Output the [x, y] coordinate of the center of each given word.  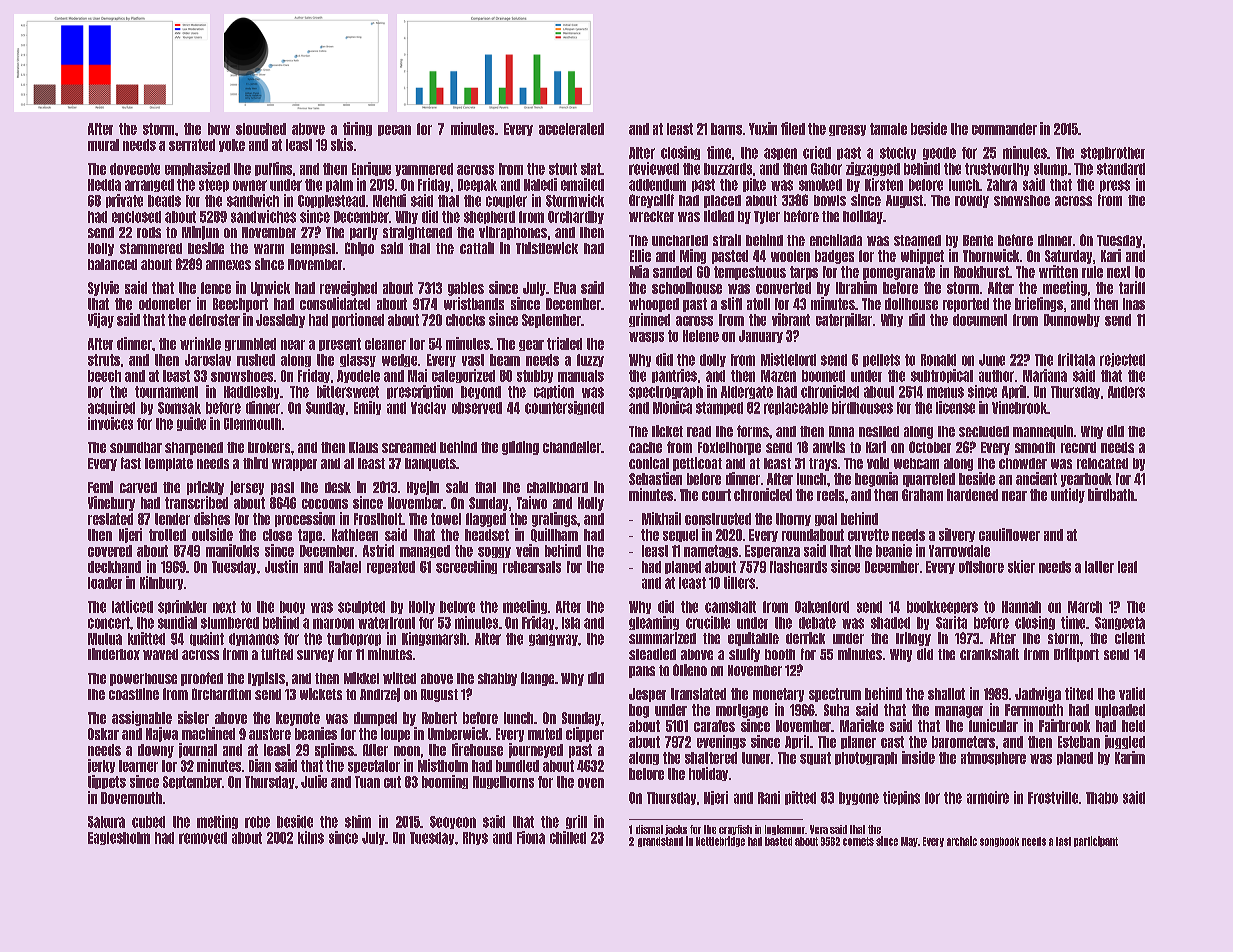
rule [1092, 272]
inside [918, 757]
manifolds [232, 550]
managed [425, 551]
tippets [107, 782]
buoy [292, 607]
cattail [477, 248]
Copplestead [331, 201]
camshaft [730, 607]
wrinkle [200, 343]
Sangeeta [1120, 623]
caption [554, 392]
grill [576, 822]
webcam [916, 463]
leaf [1127, 567]
